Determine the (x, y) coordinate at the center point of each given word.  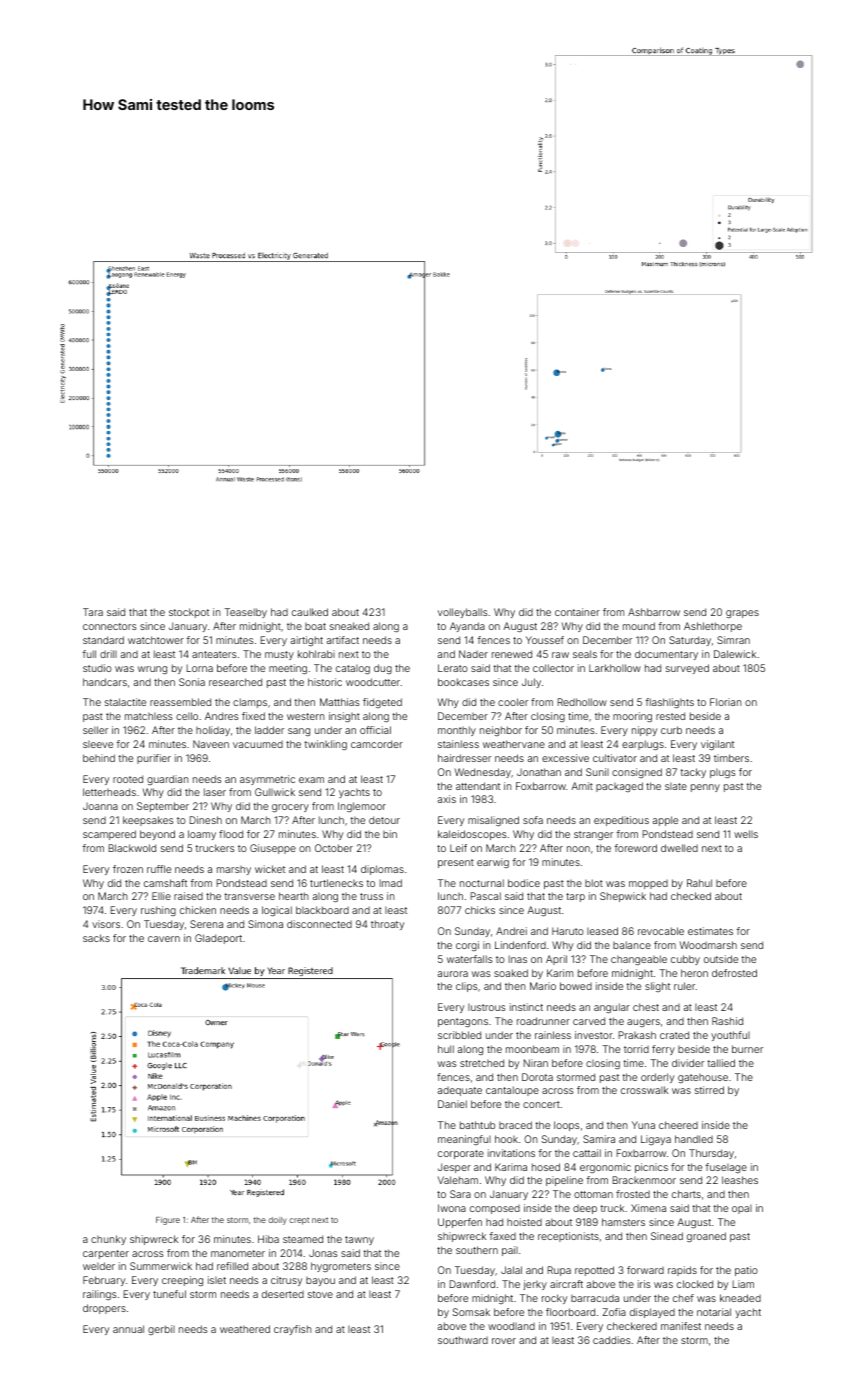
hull (446, 1049)
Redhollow (582, 702)
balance (632, 945)
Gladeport (218, 939)
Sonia (192, 682)
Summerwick (161, 1266)
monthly (457, 731)
